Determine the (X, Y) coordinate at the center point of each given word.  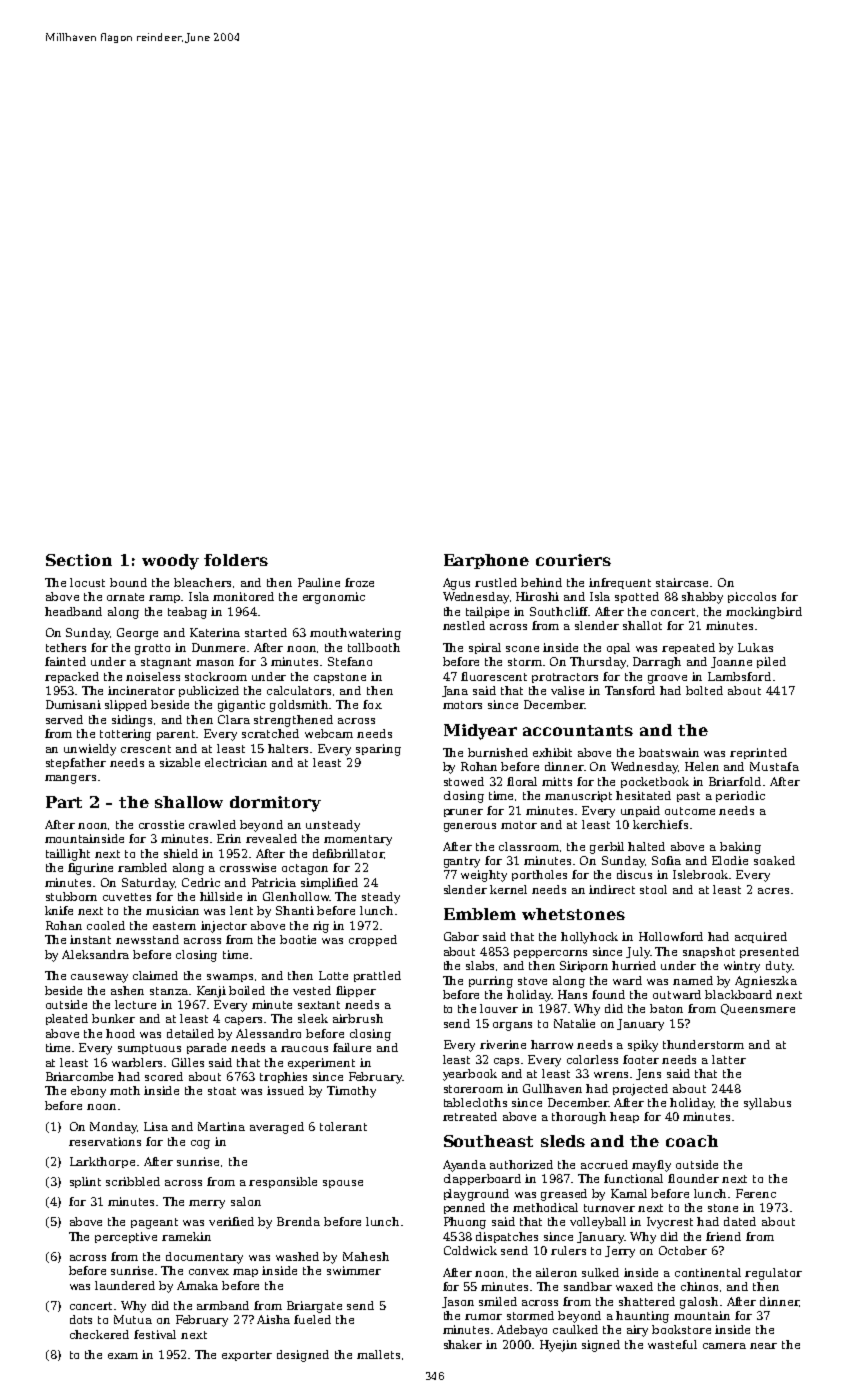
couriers (573, 560)
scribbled (133, 1181)
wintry (742, 967)
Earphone (486, 561)
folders (236, 560)
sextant (319, 1005)
